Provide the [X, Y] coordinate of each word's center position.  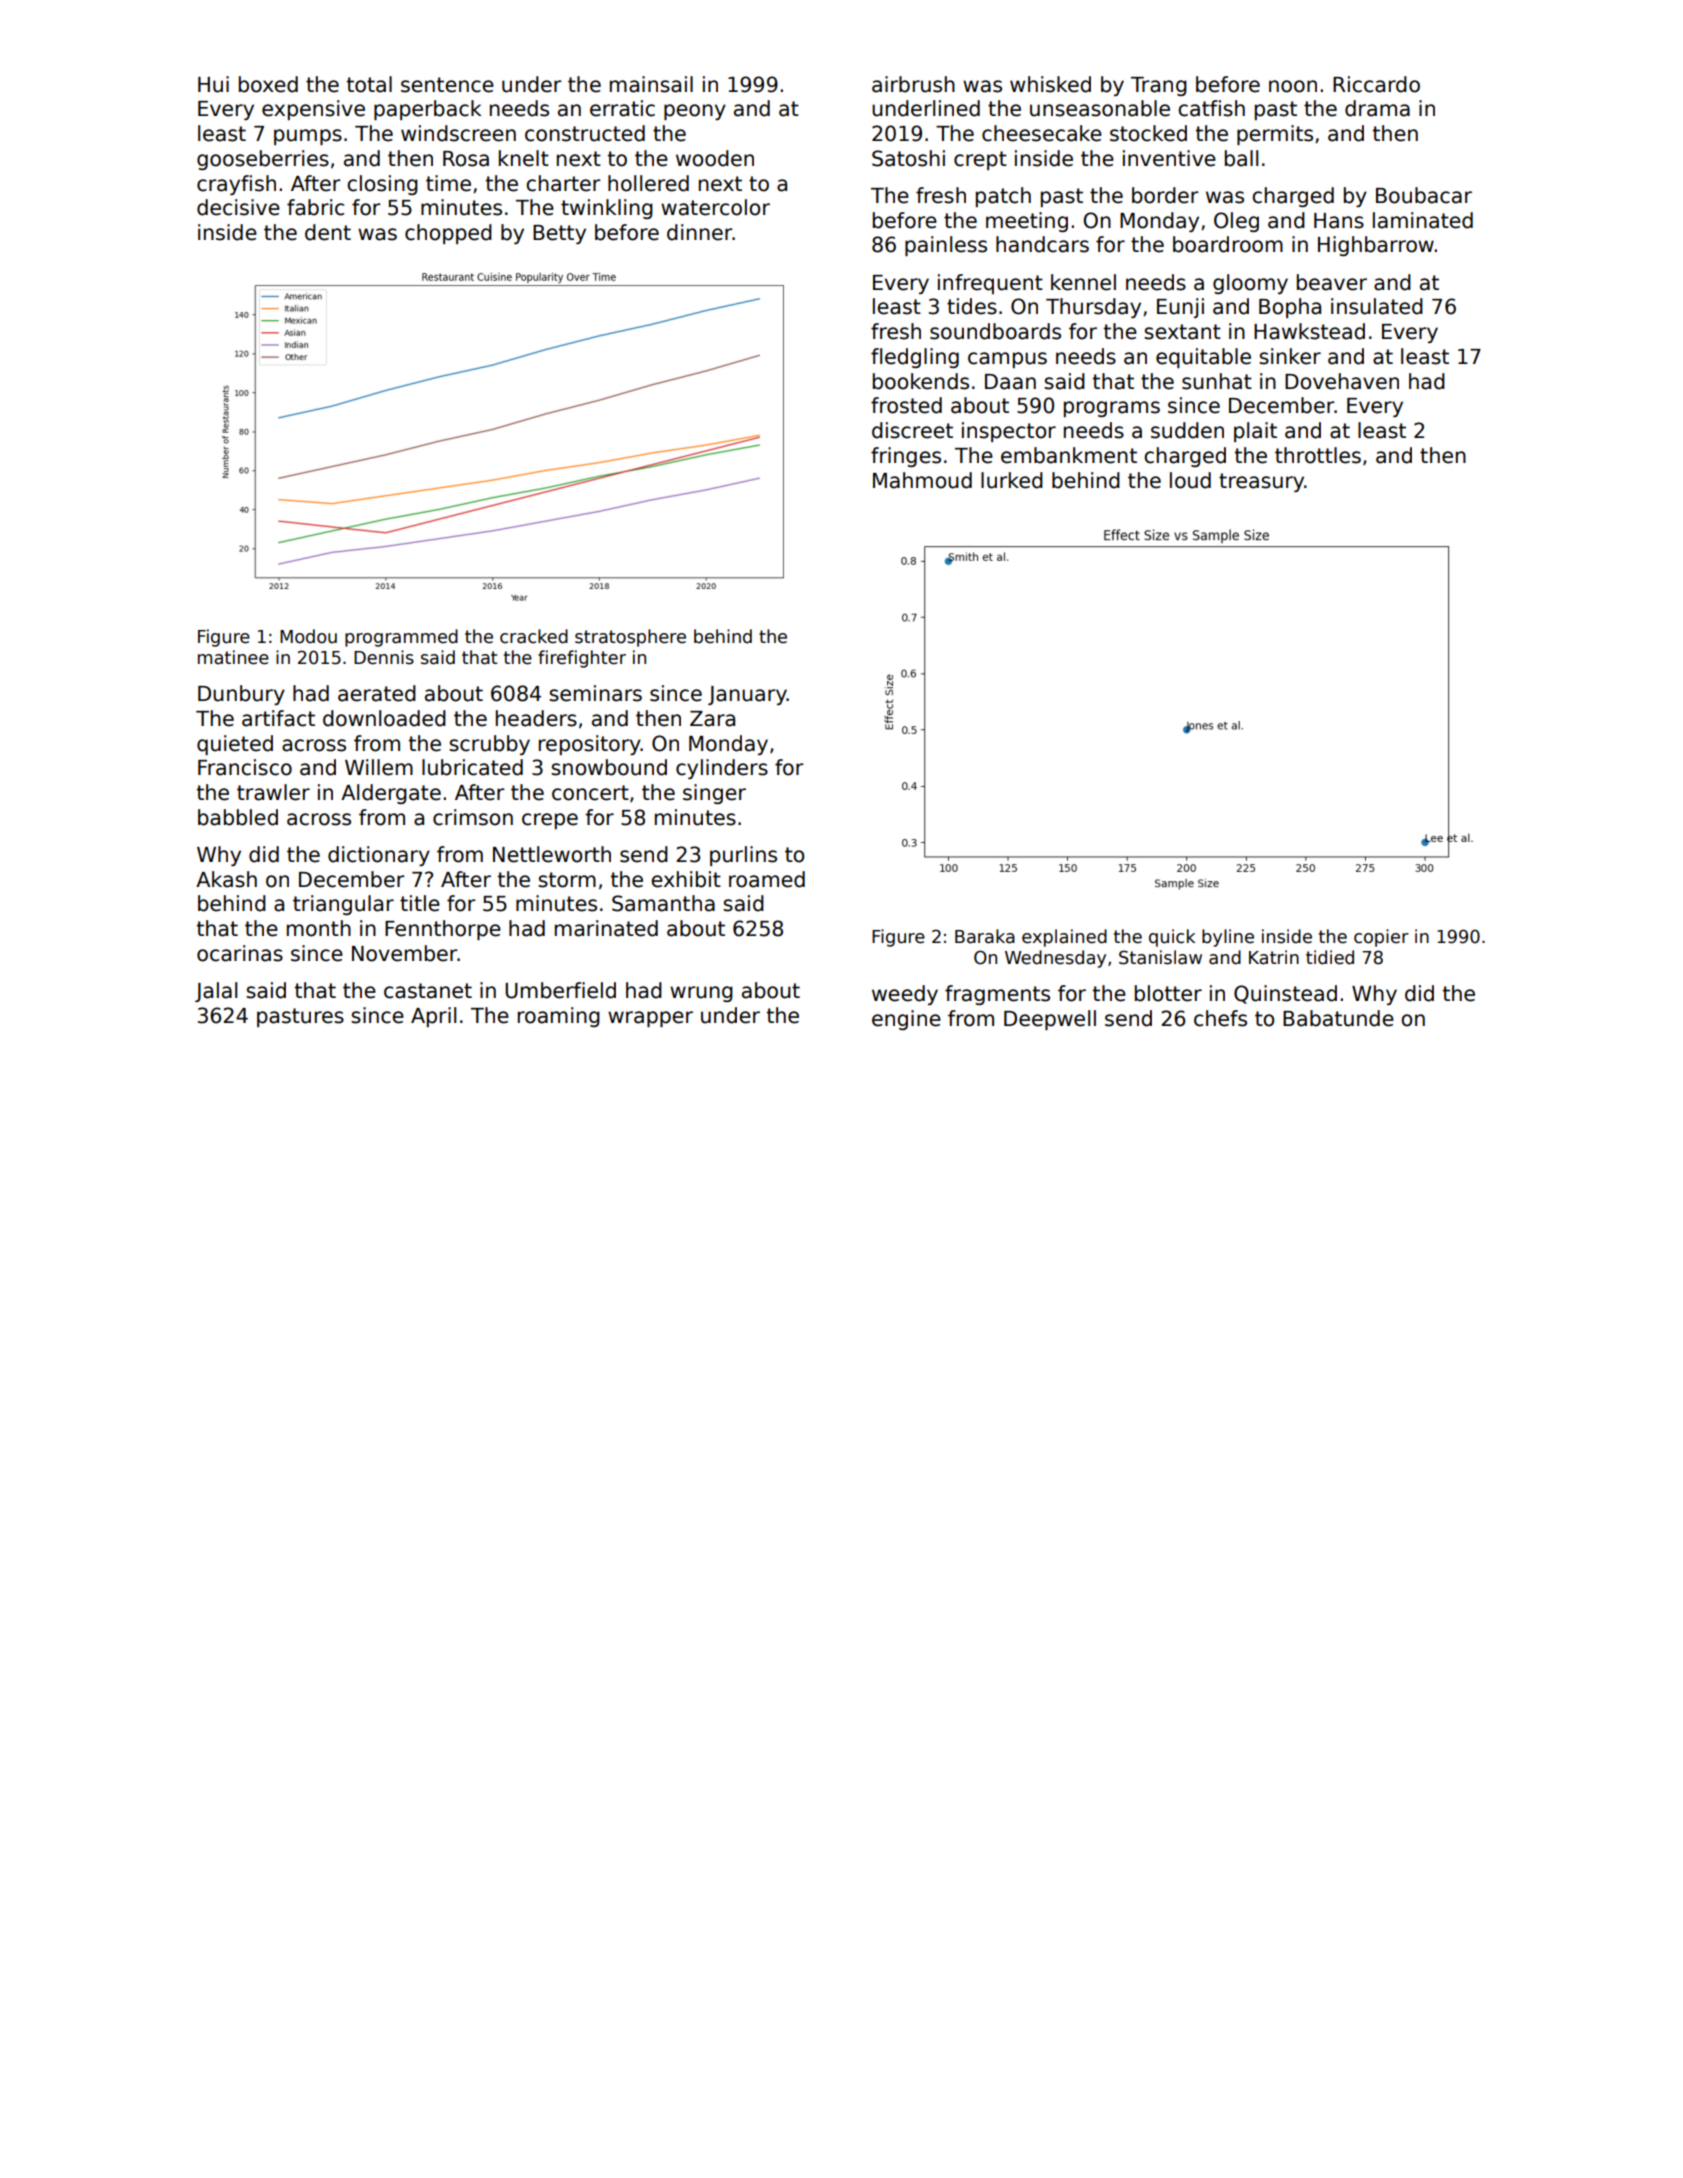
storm [567, 880]
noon [1293, 86]
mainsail [651, 84]
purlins [743, 856]
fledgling [915, 358]
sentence [447, 85]
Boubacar [1424, 195]
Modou [308, 636]
